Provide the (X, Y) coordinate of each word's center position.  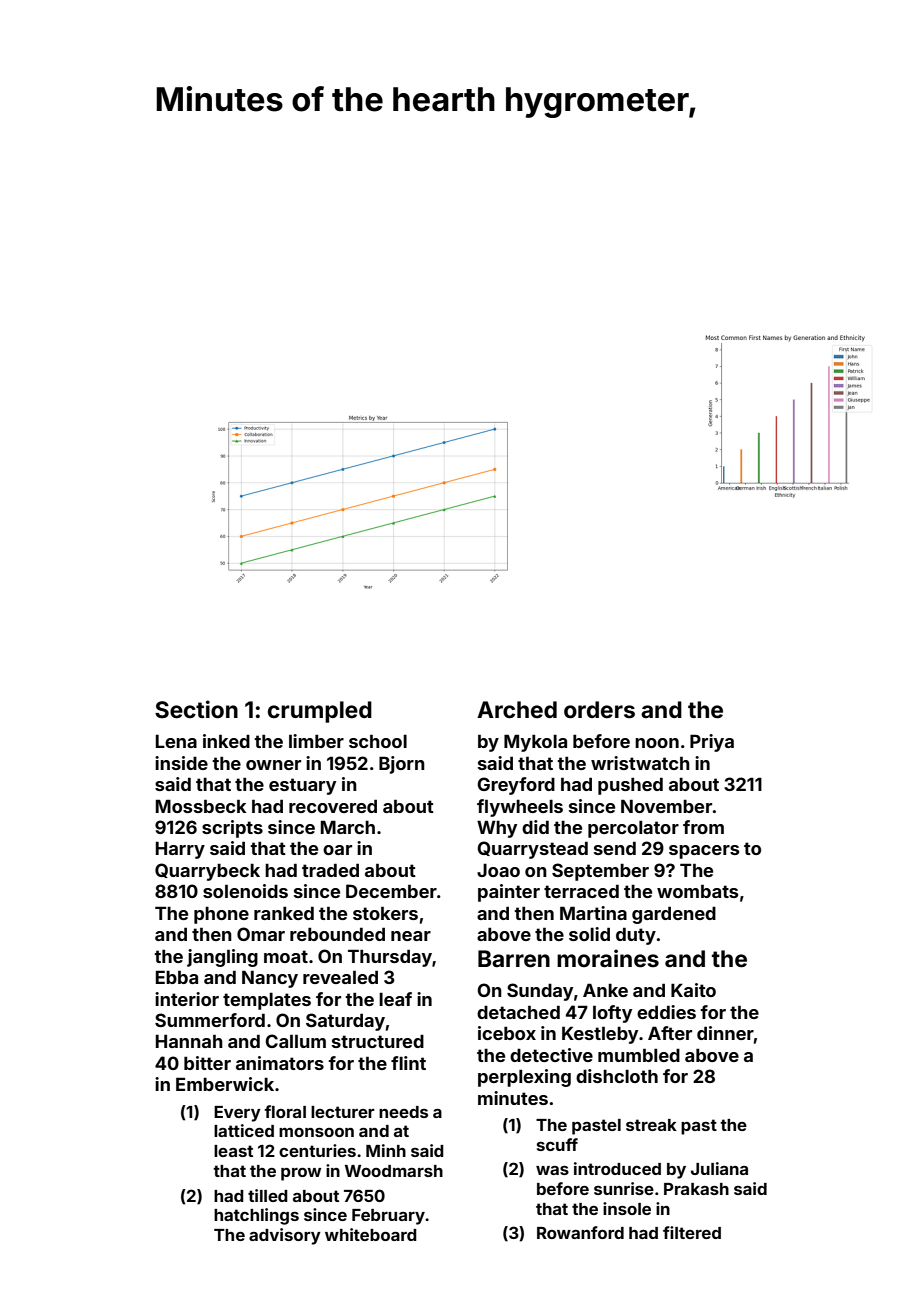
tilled (268, 1195)
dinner (725, 1033)
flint (408, 1063)
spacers (704, 852)
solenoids (245, 891)
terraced (581, 891)
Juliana (719, 1168)
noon (657, 743)
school (378, 741)
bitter (207, 1063)
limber (316, 741)
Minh (386, 1150)
